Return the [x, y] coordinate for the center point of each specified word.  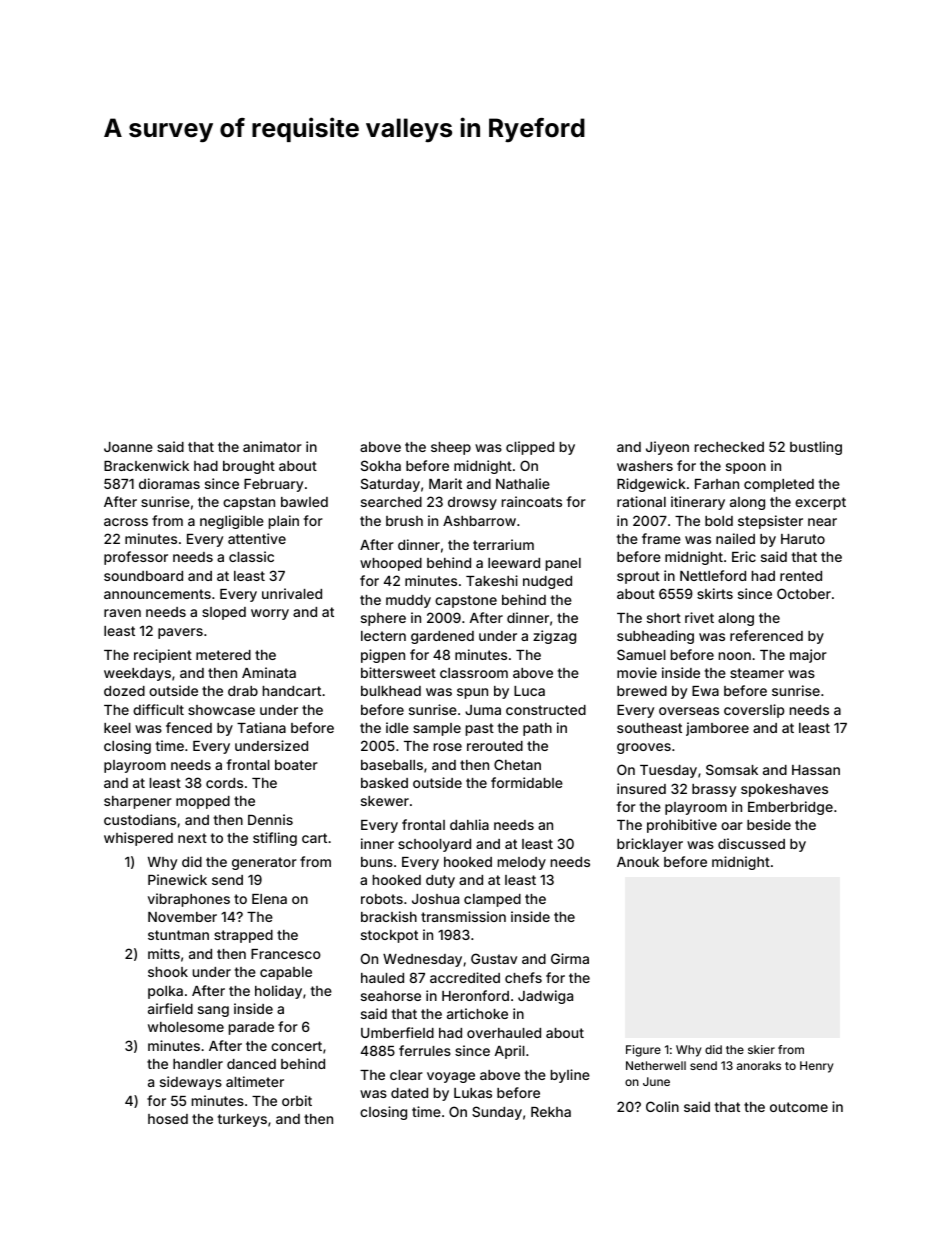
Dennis [270, 819]
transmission [463, 916]
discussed [751, 843]
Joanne [128, 447]
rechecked [729, 447]
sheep [451, 448]
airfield [170, 1008]
